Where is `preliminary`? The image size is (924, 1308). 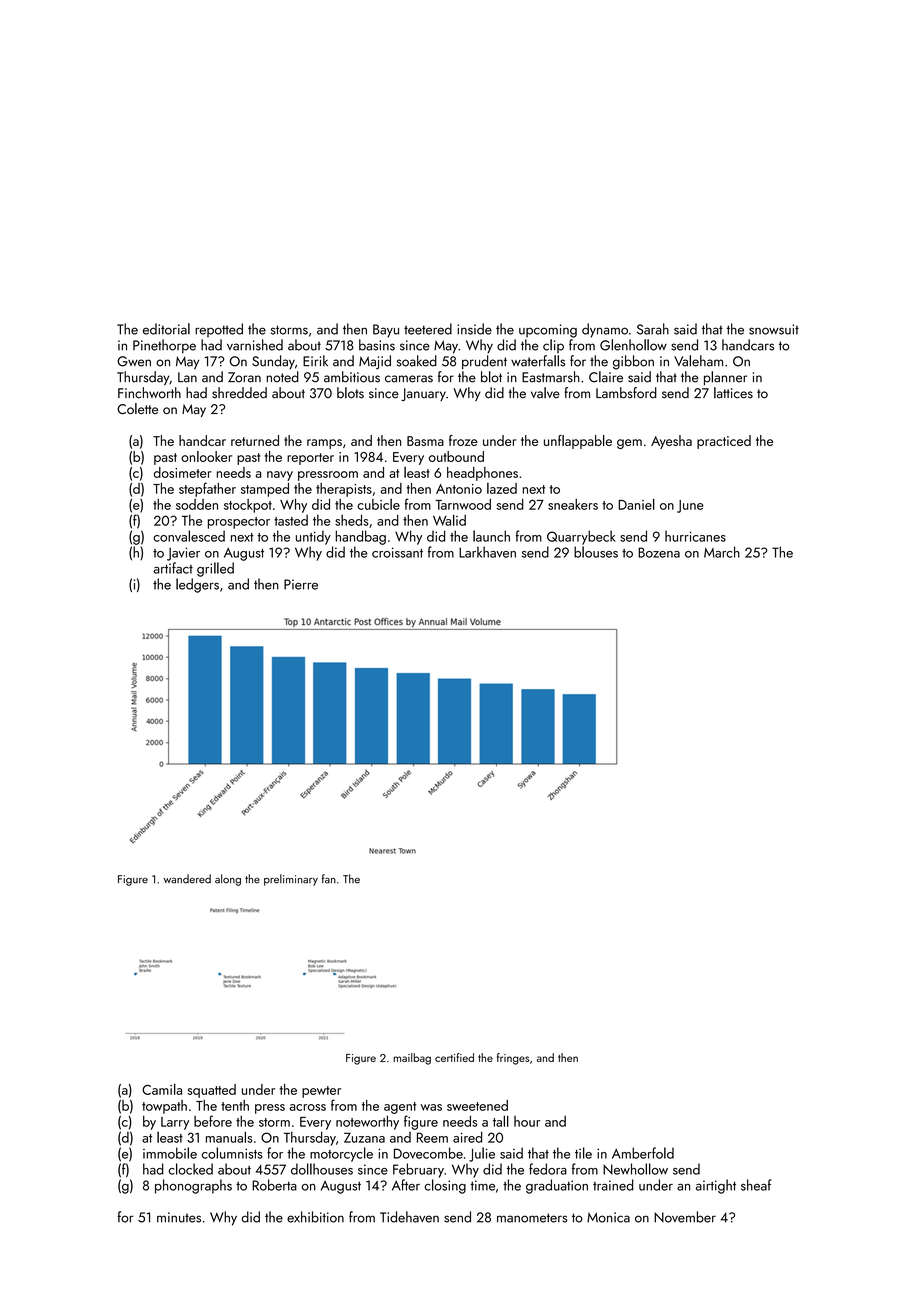
preliminary is located at coordinates (291, 880).
